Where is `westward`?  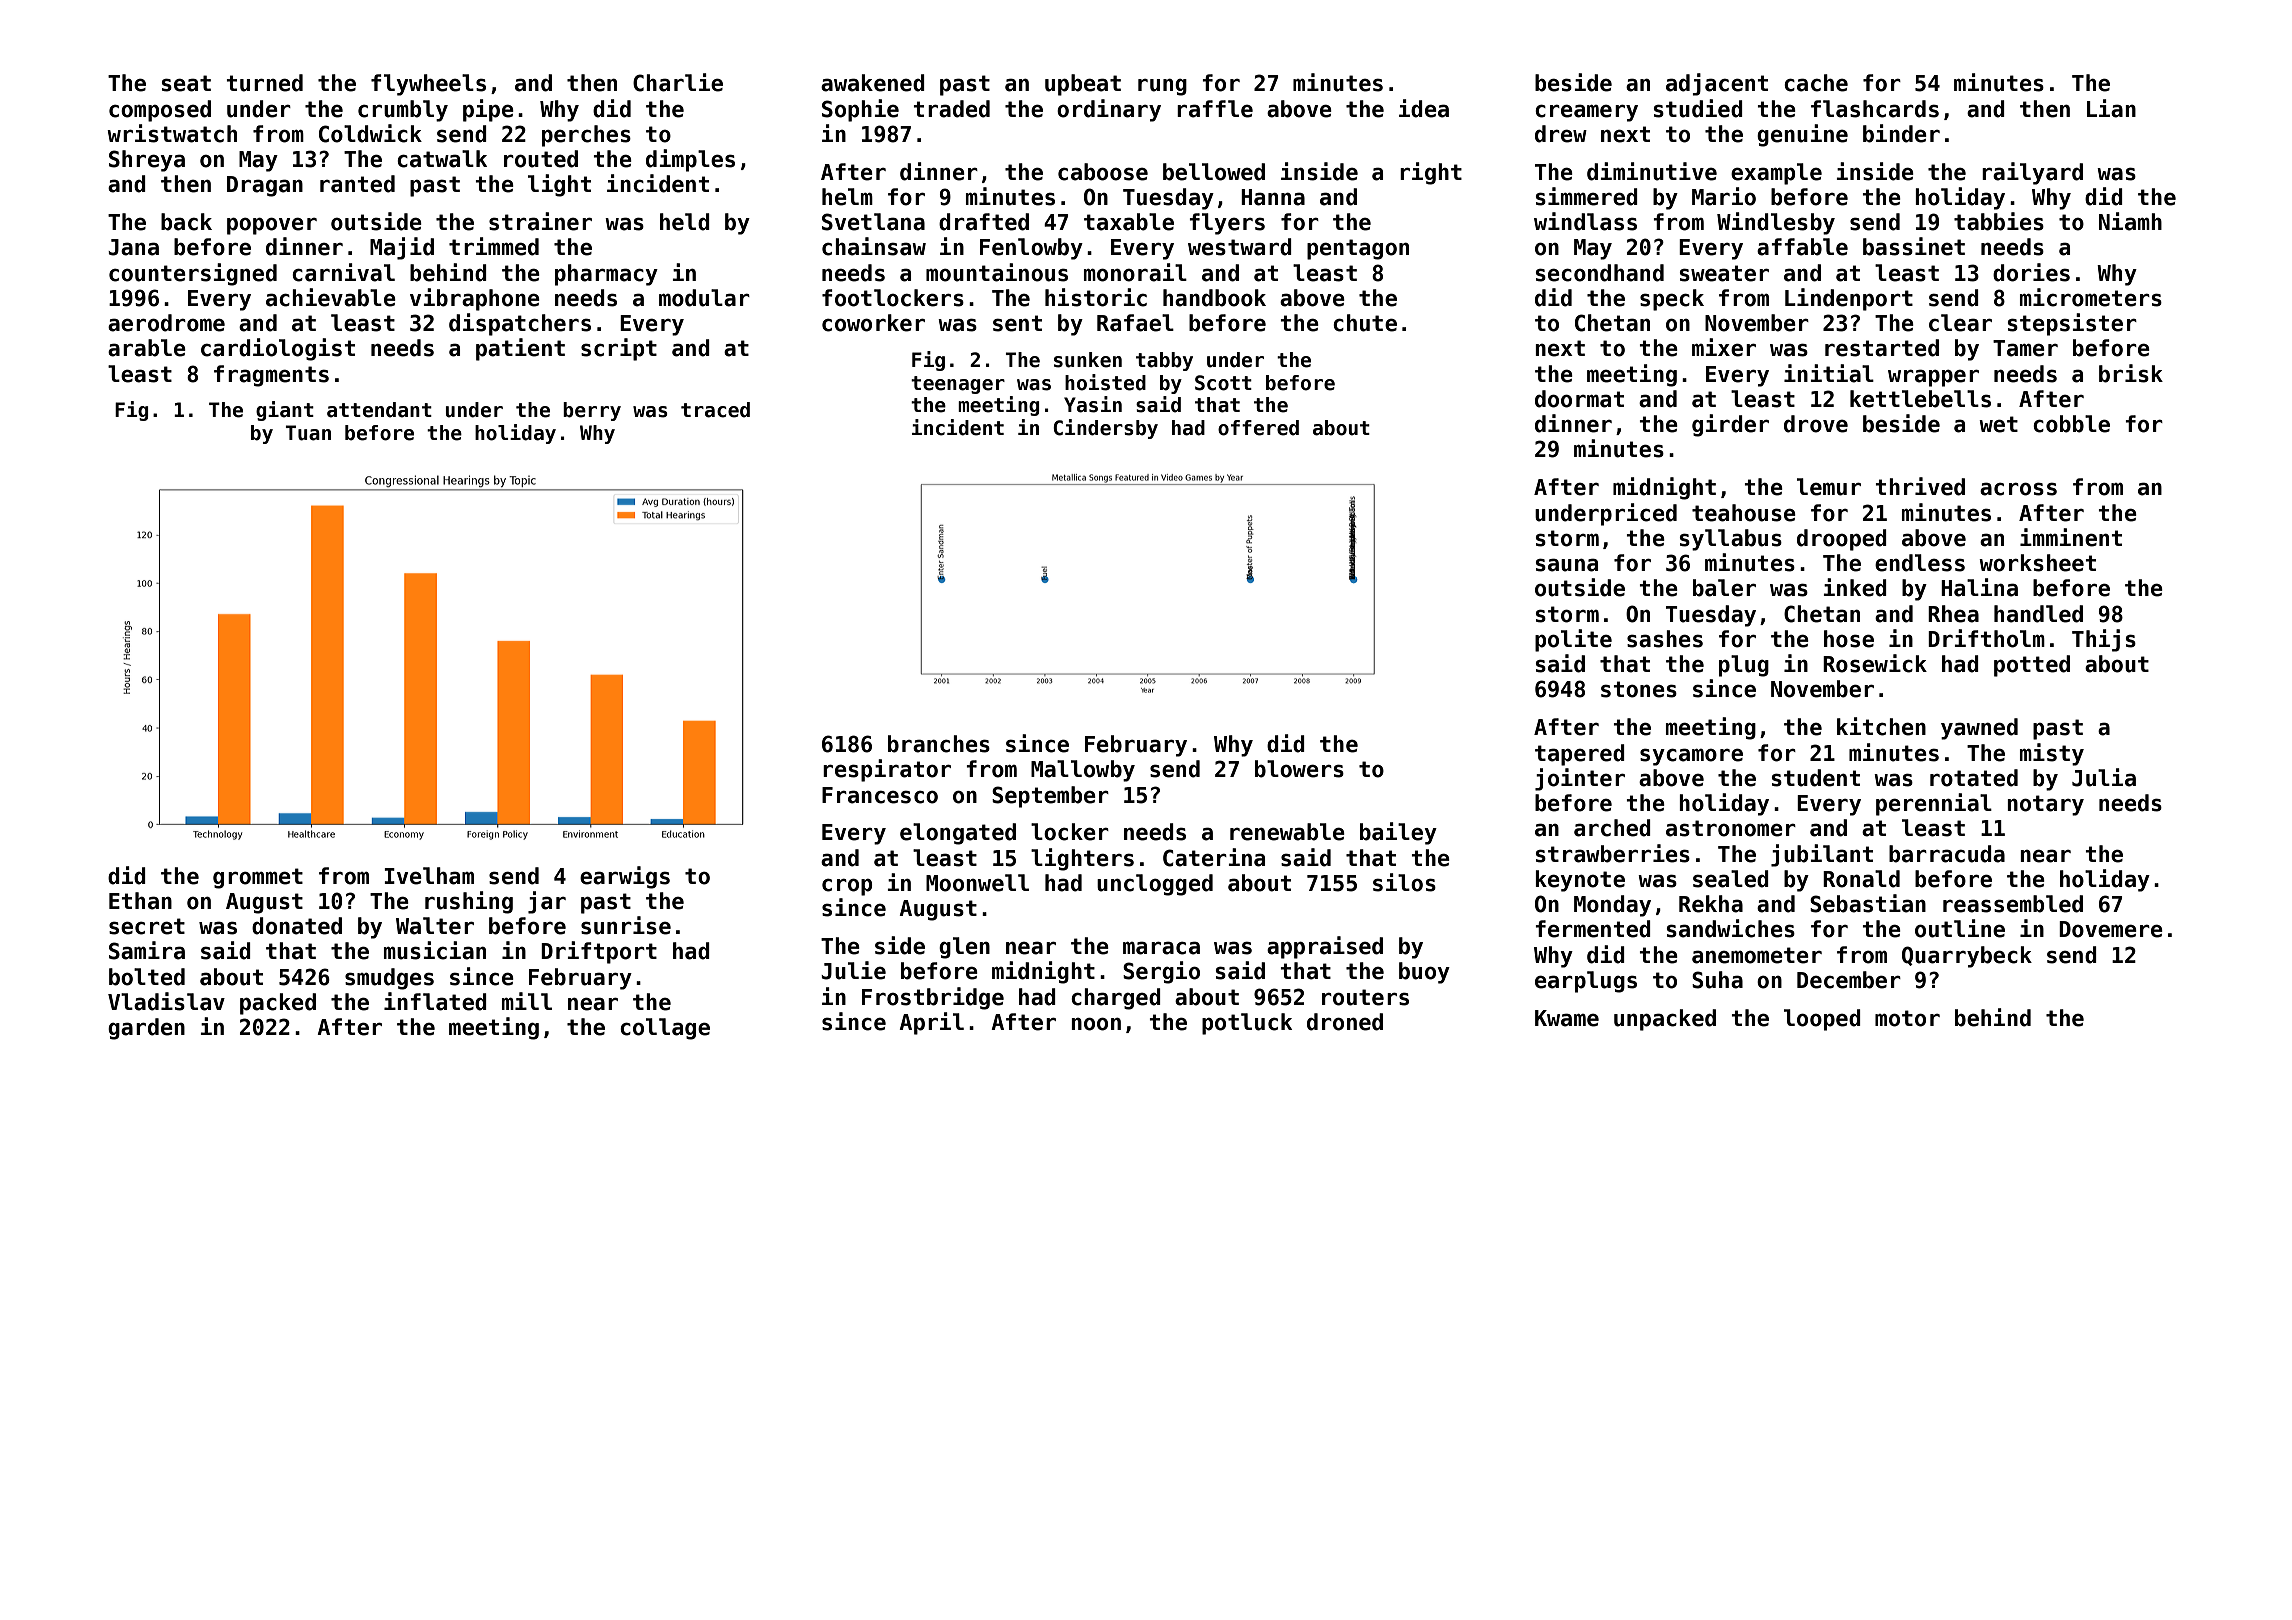 westward is located at coordinates (1240, 247).
